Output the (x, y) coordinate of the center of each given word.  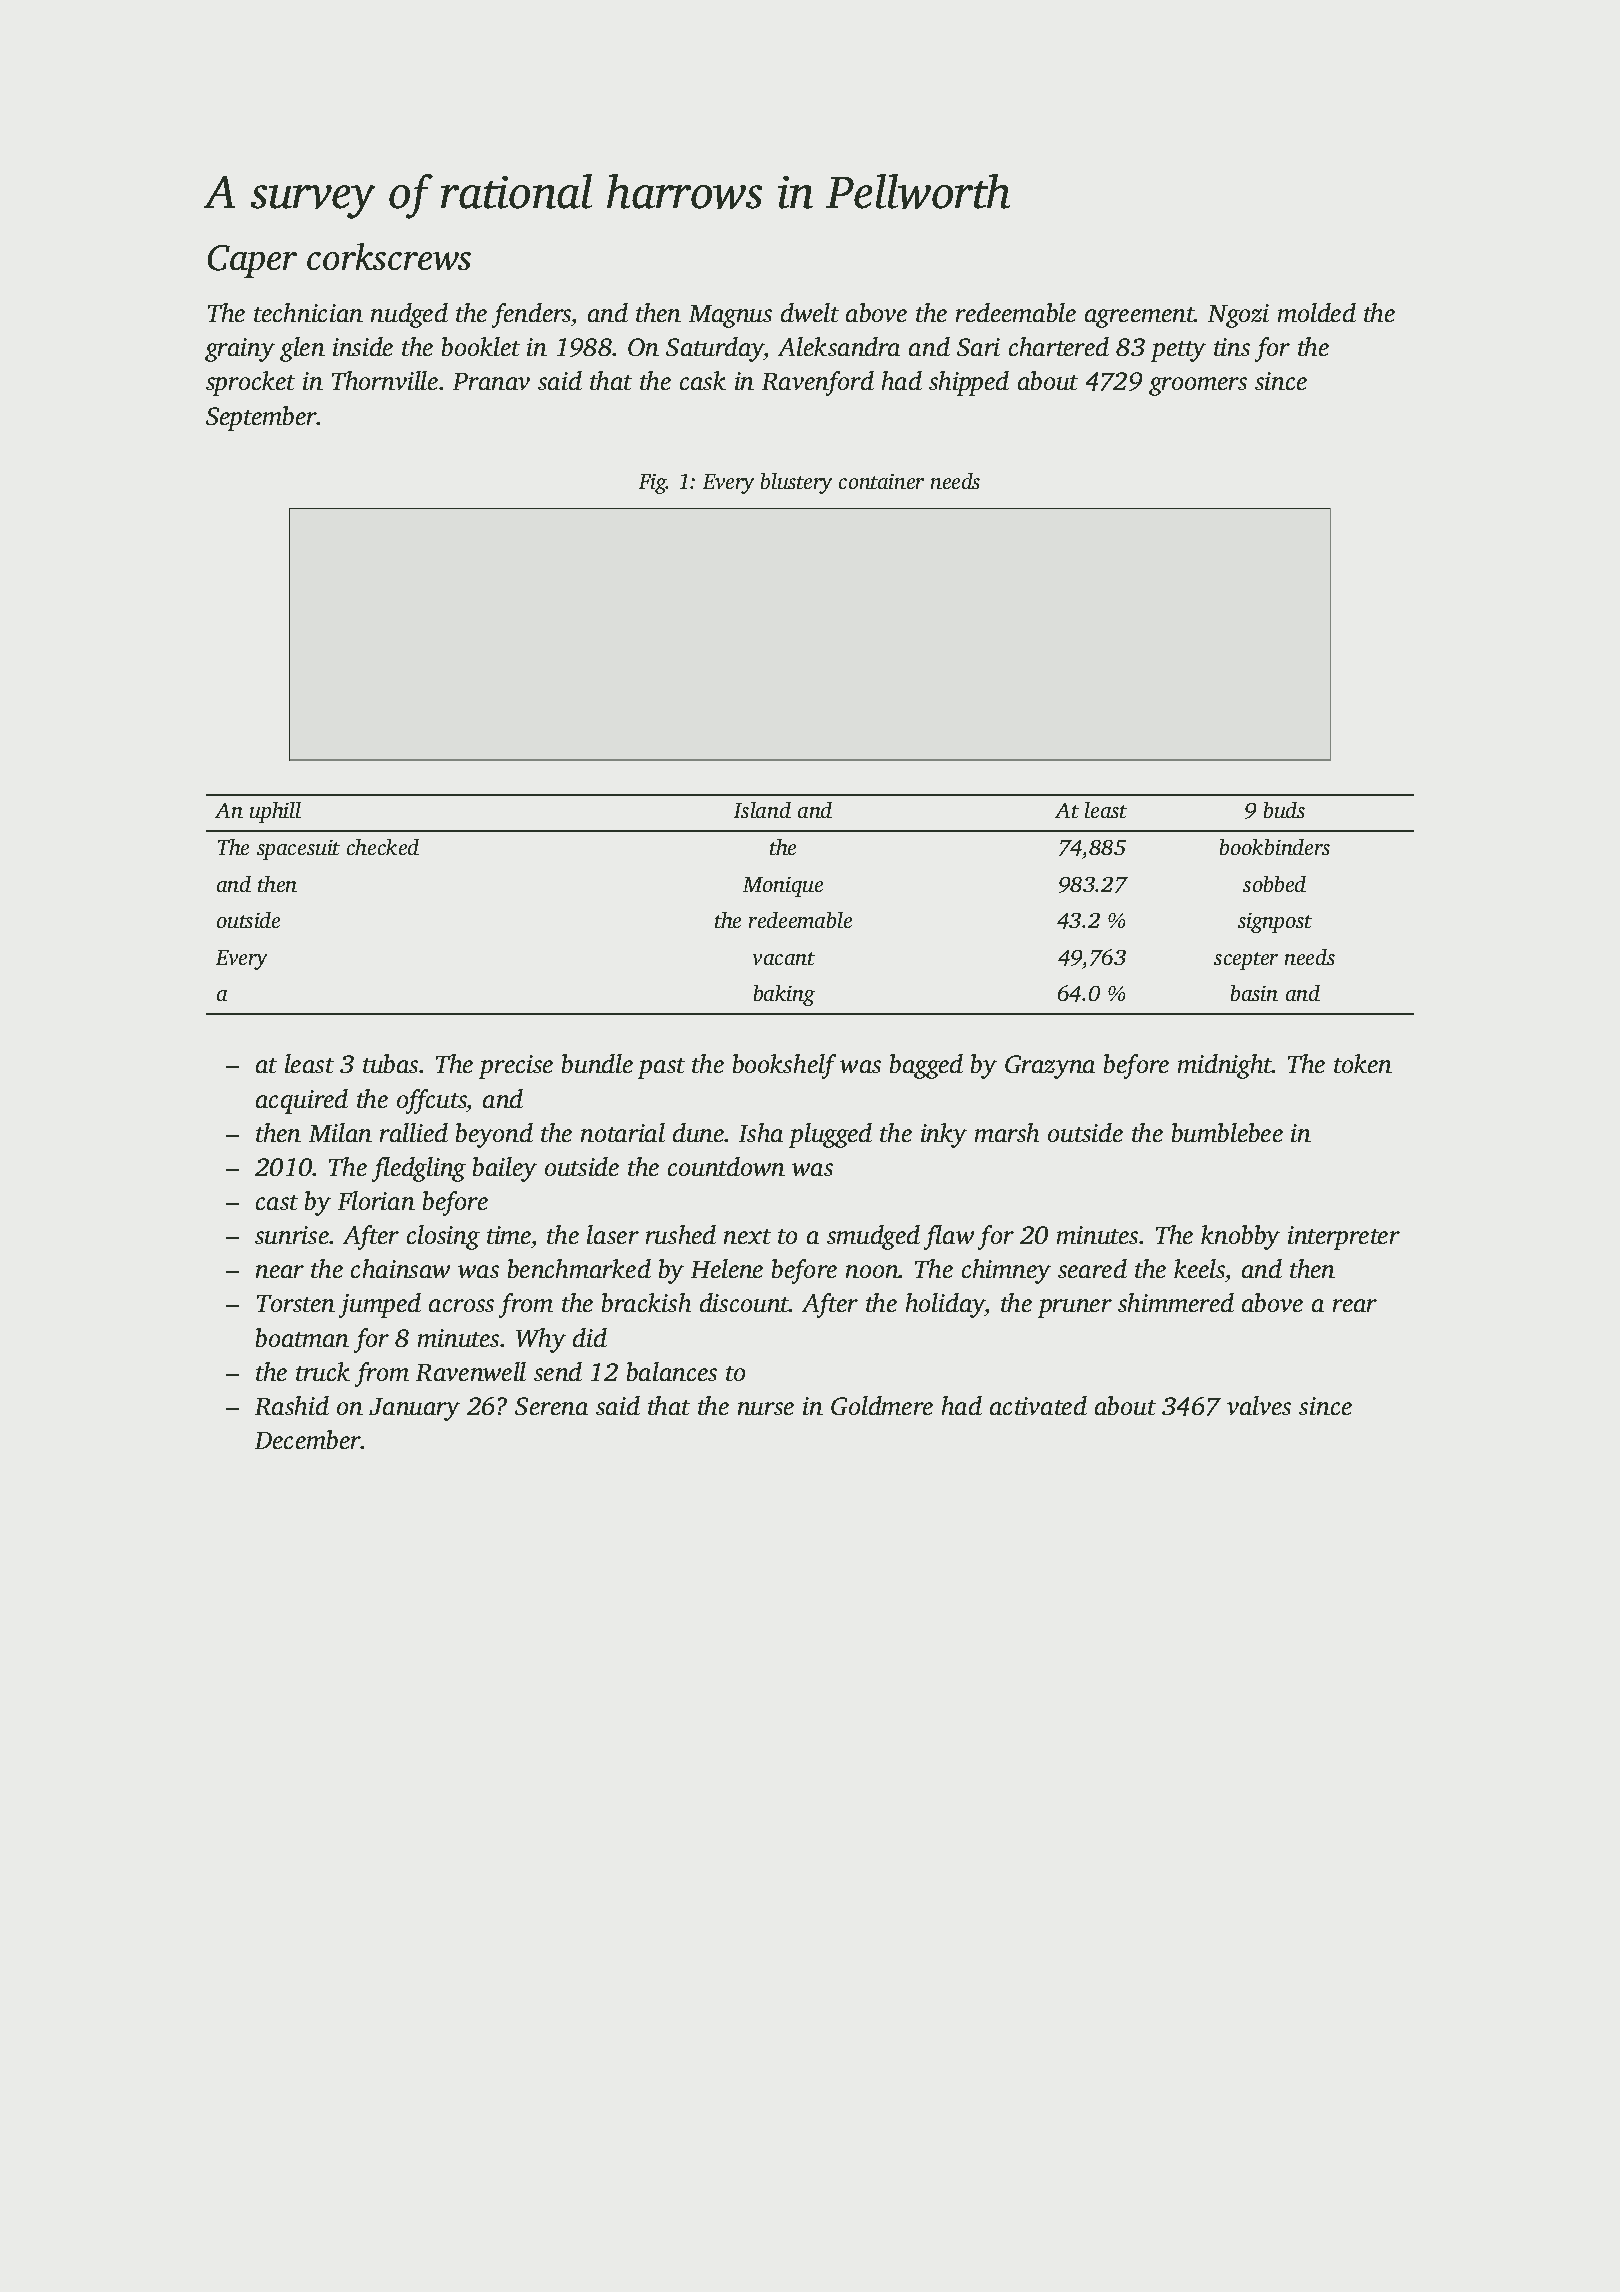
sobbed (1274, 884)
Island (762, 810)
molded (1317, 312)
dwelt (810, 312)
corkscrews (389, 256)
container (881, 481)
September (261, 418)
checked (383, 847)
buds (1284, 810)
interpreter (1344, 1238)
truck (323, 1371)
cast (277, 1202)
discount (744, 1302)
